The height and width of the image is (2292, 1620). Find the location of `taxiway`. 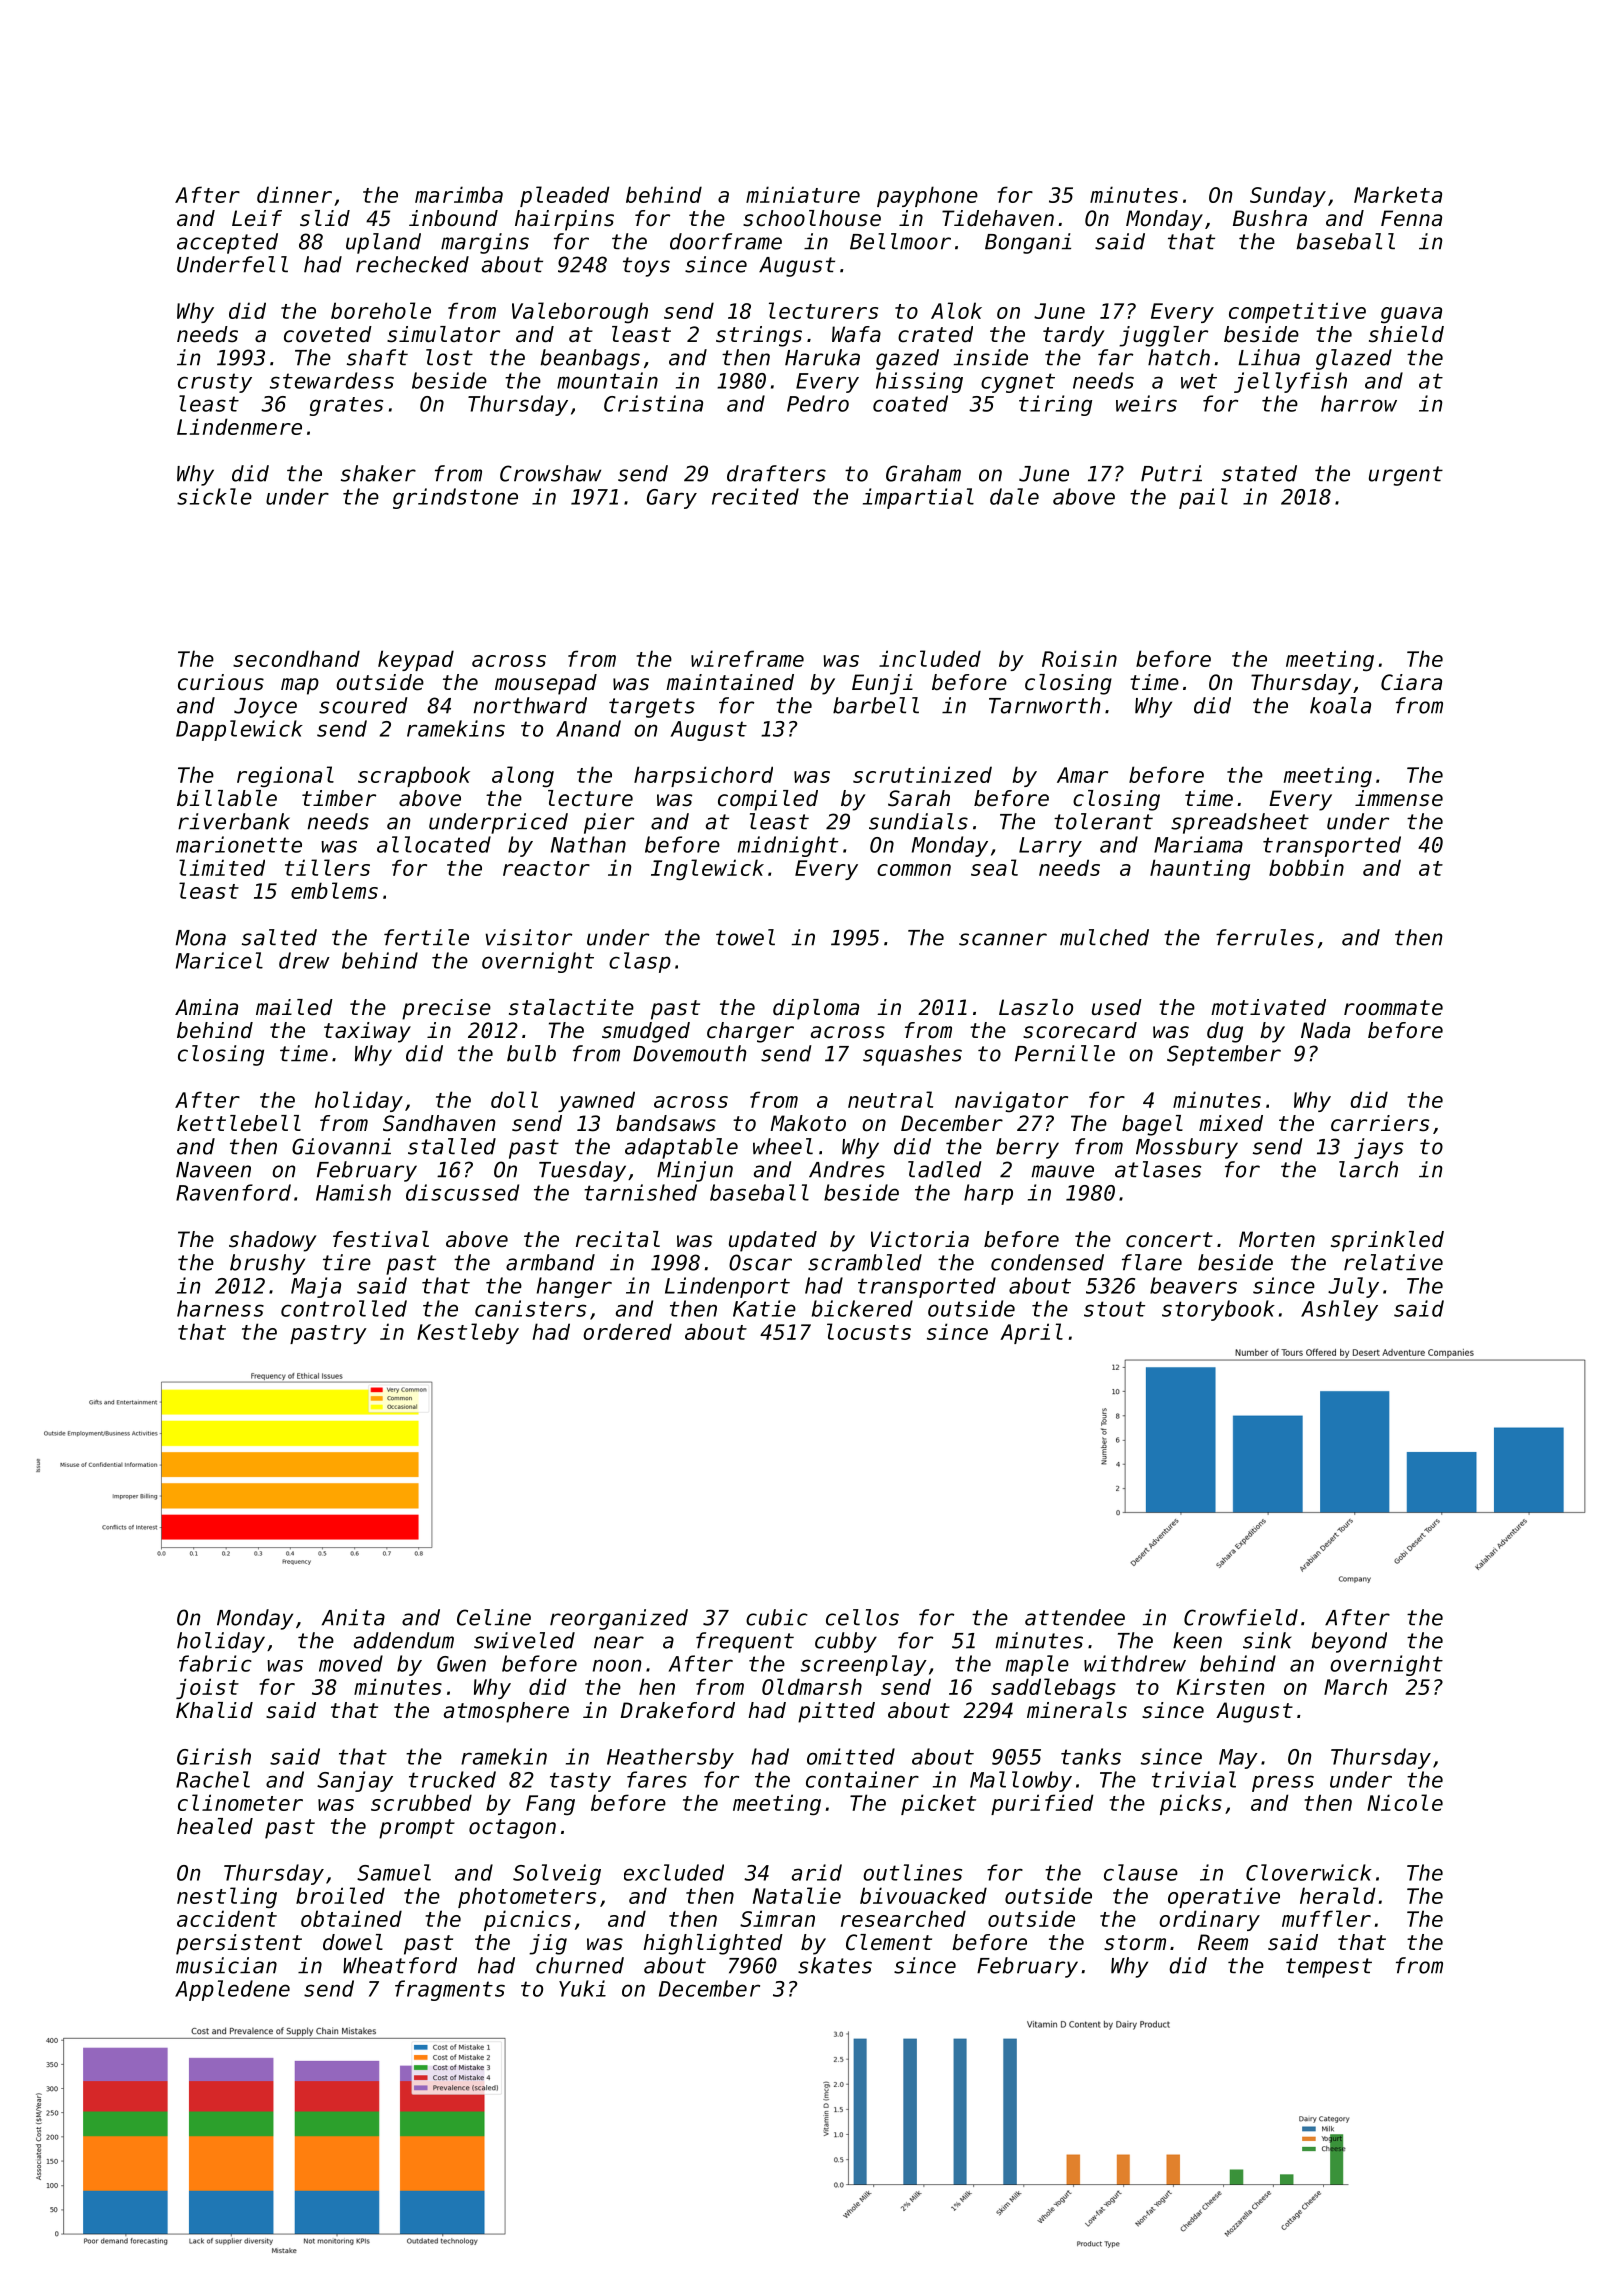

taxiway is located at coordinates (367, 1032).
